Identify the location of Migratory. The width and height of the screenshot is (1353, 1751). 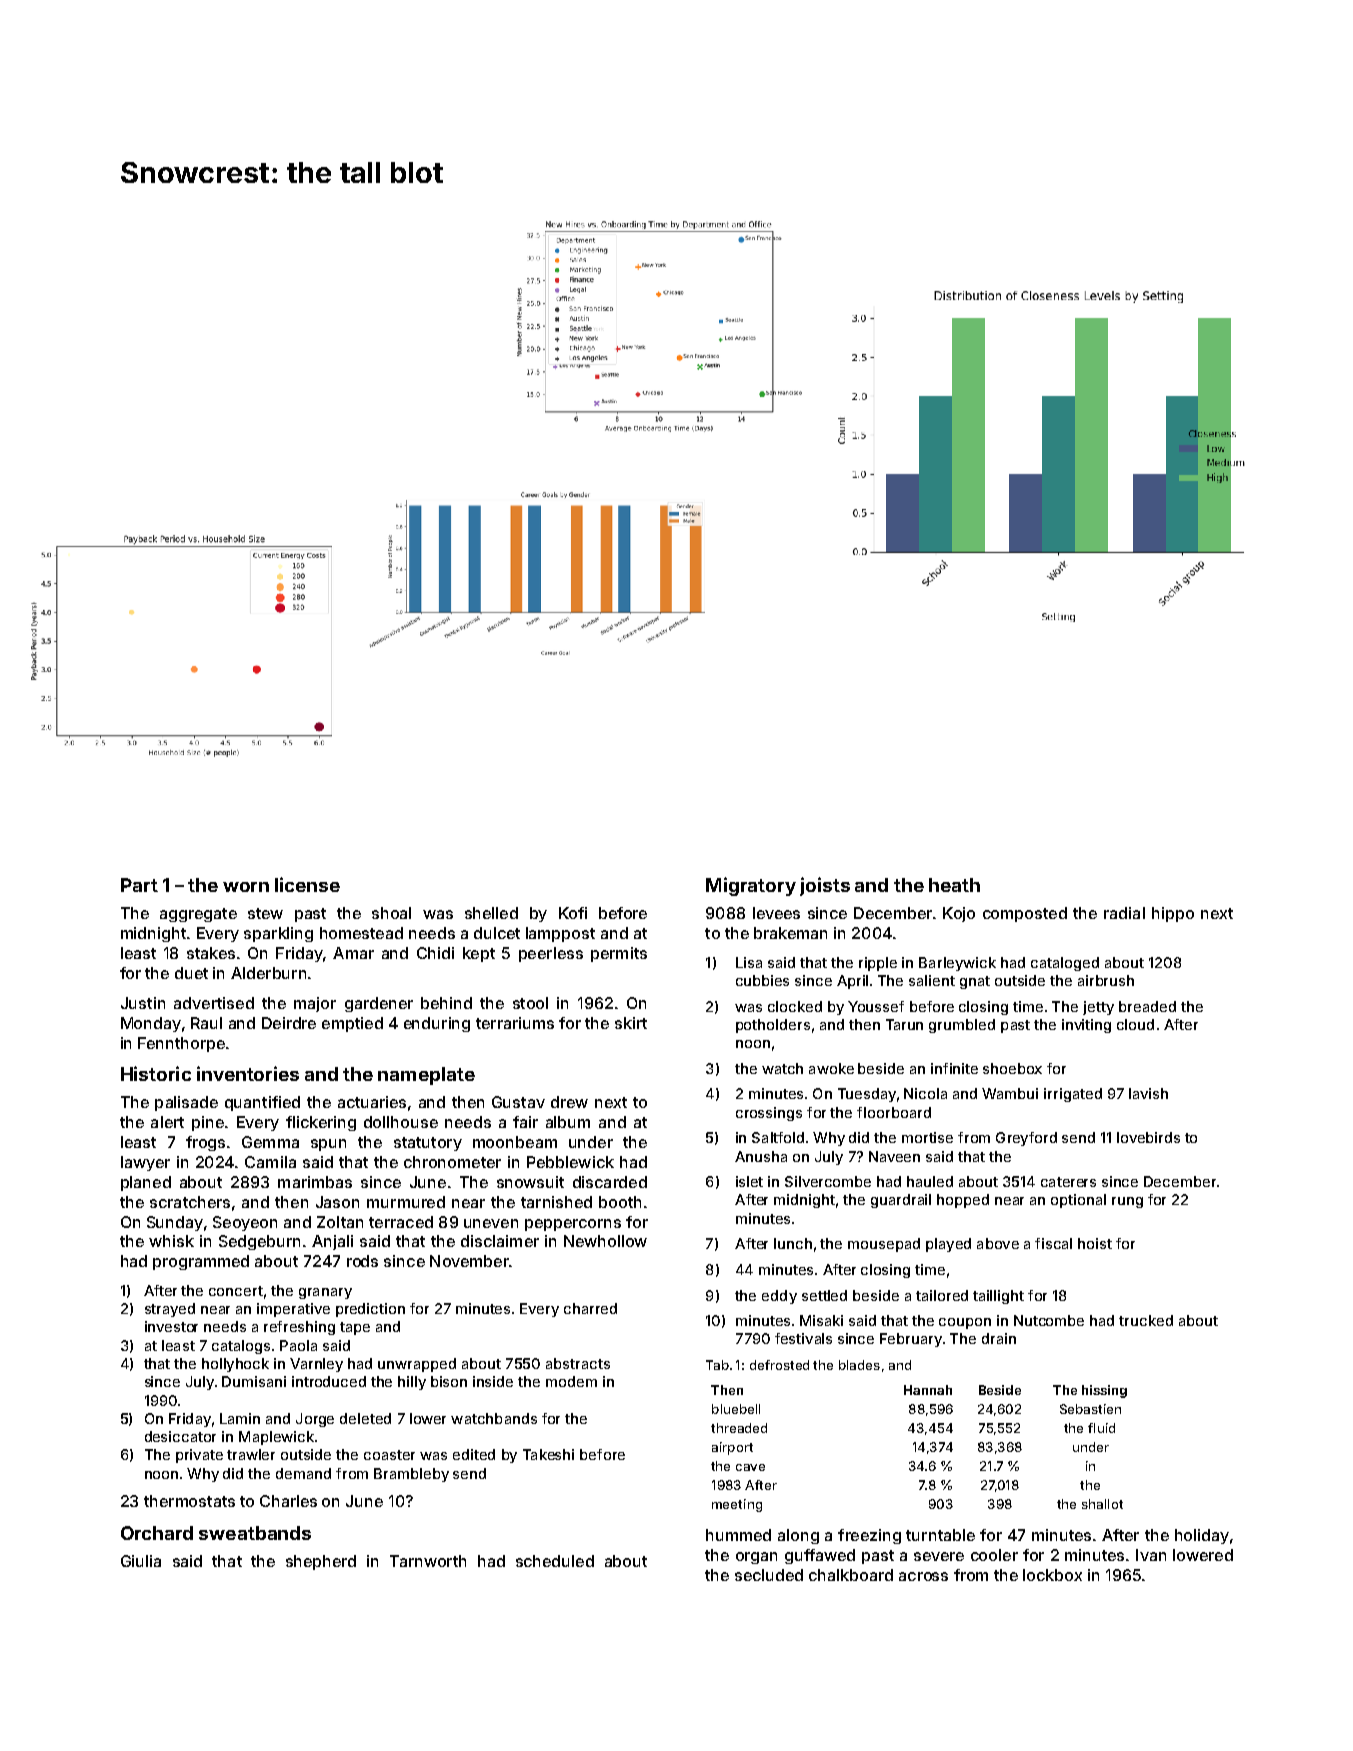
(751, 886).
